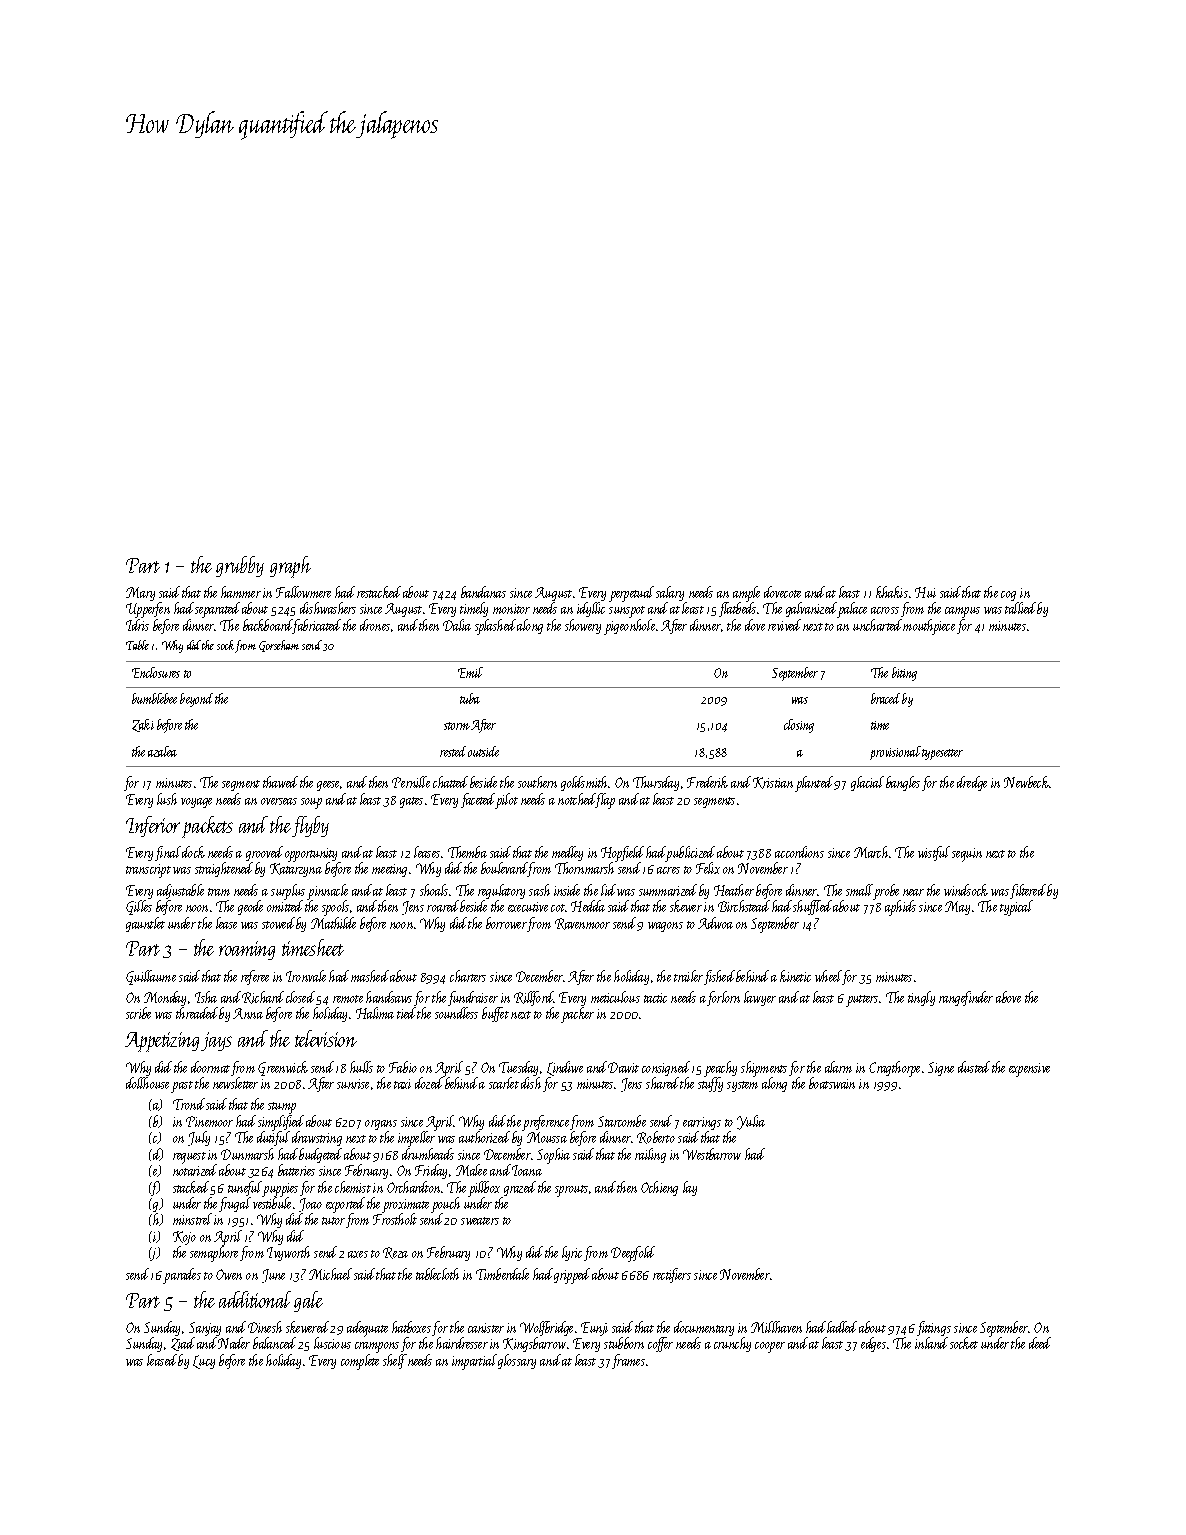 The width and height of the document is (1186, 1535). Describe the element at coordinates (862, 1001) in the document. I see `putters` at that location.
